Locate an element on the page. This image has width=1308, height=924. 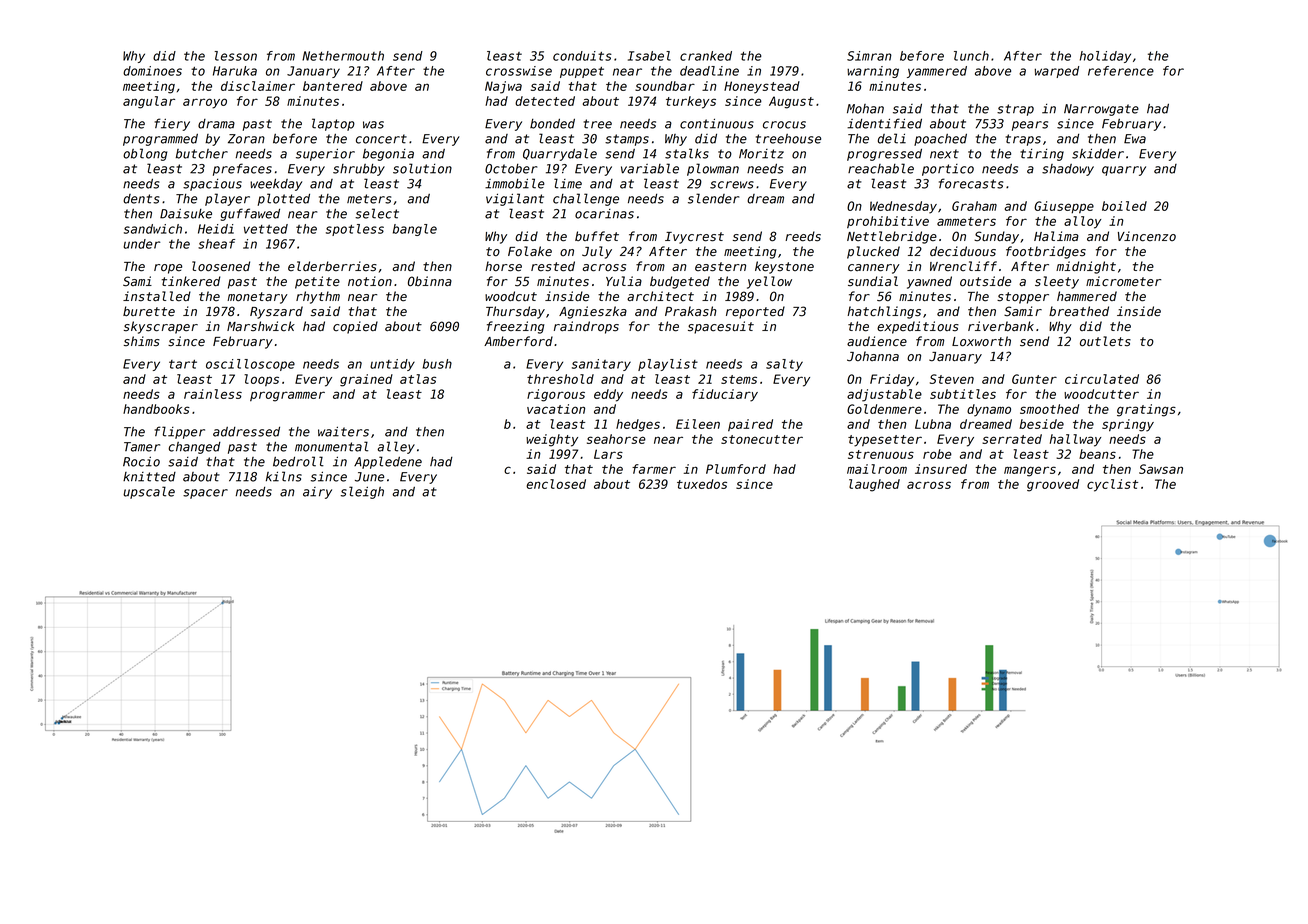
Tamer is located at coordinates (142, 447).
